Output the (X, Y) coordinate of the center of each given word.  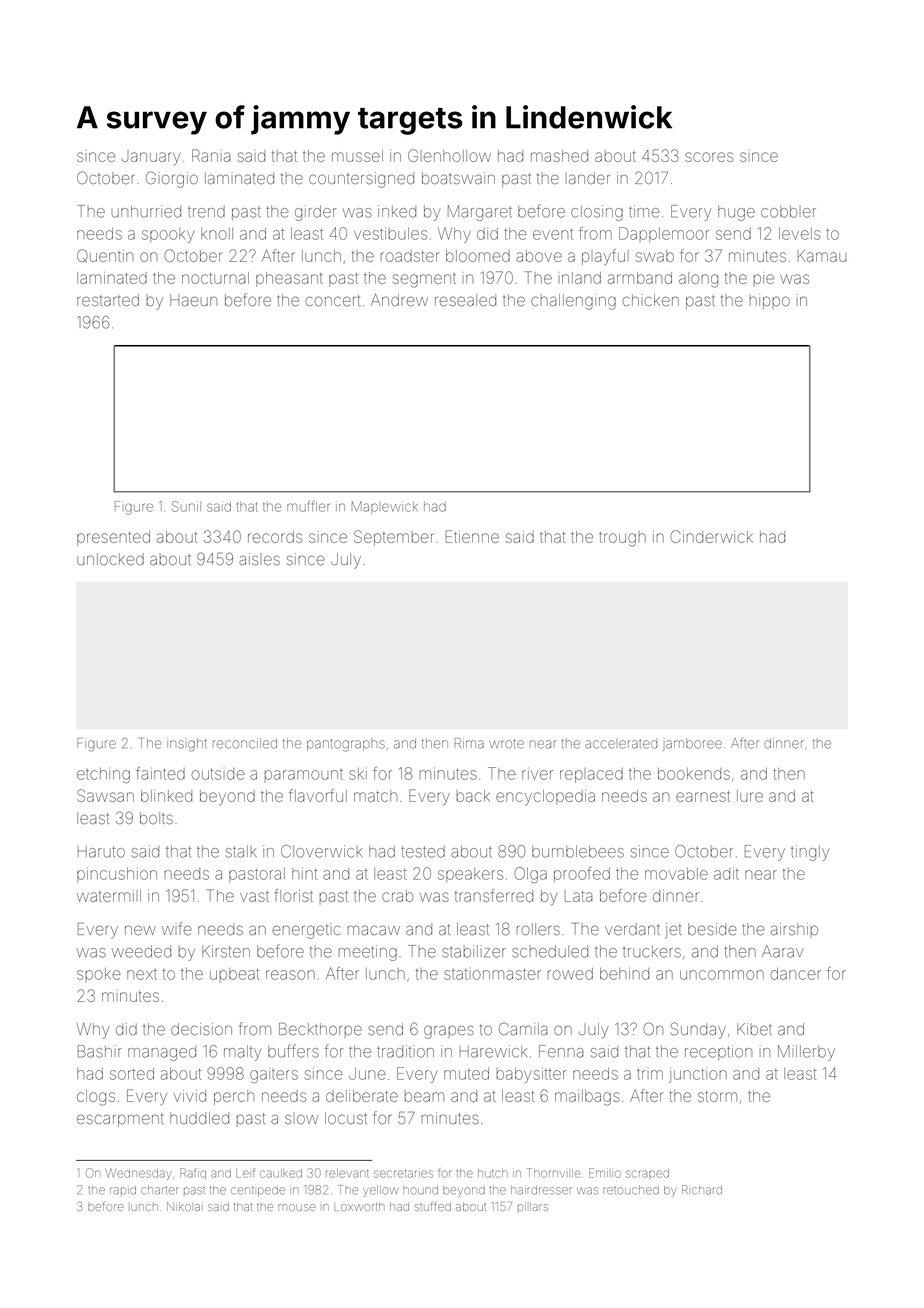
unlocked (110, 559)
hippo (770, 301)
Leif (245, 1173)
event (553, 234)
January (151, 158)
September (394, 538)
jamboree (692, 744)
